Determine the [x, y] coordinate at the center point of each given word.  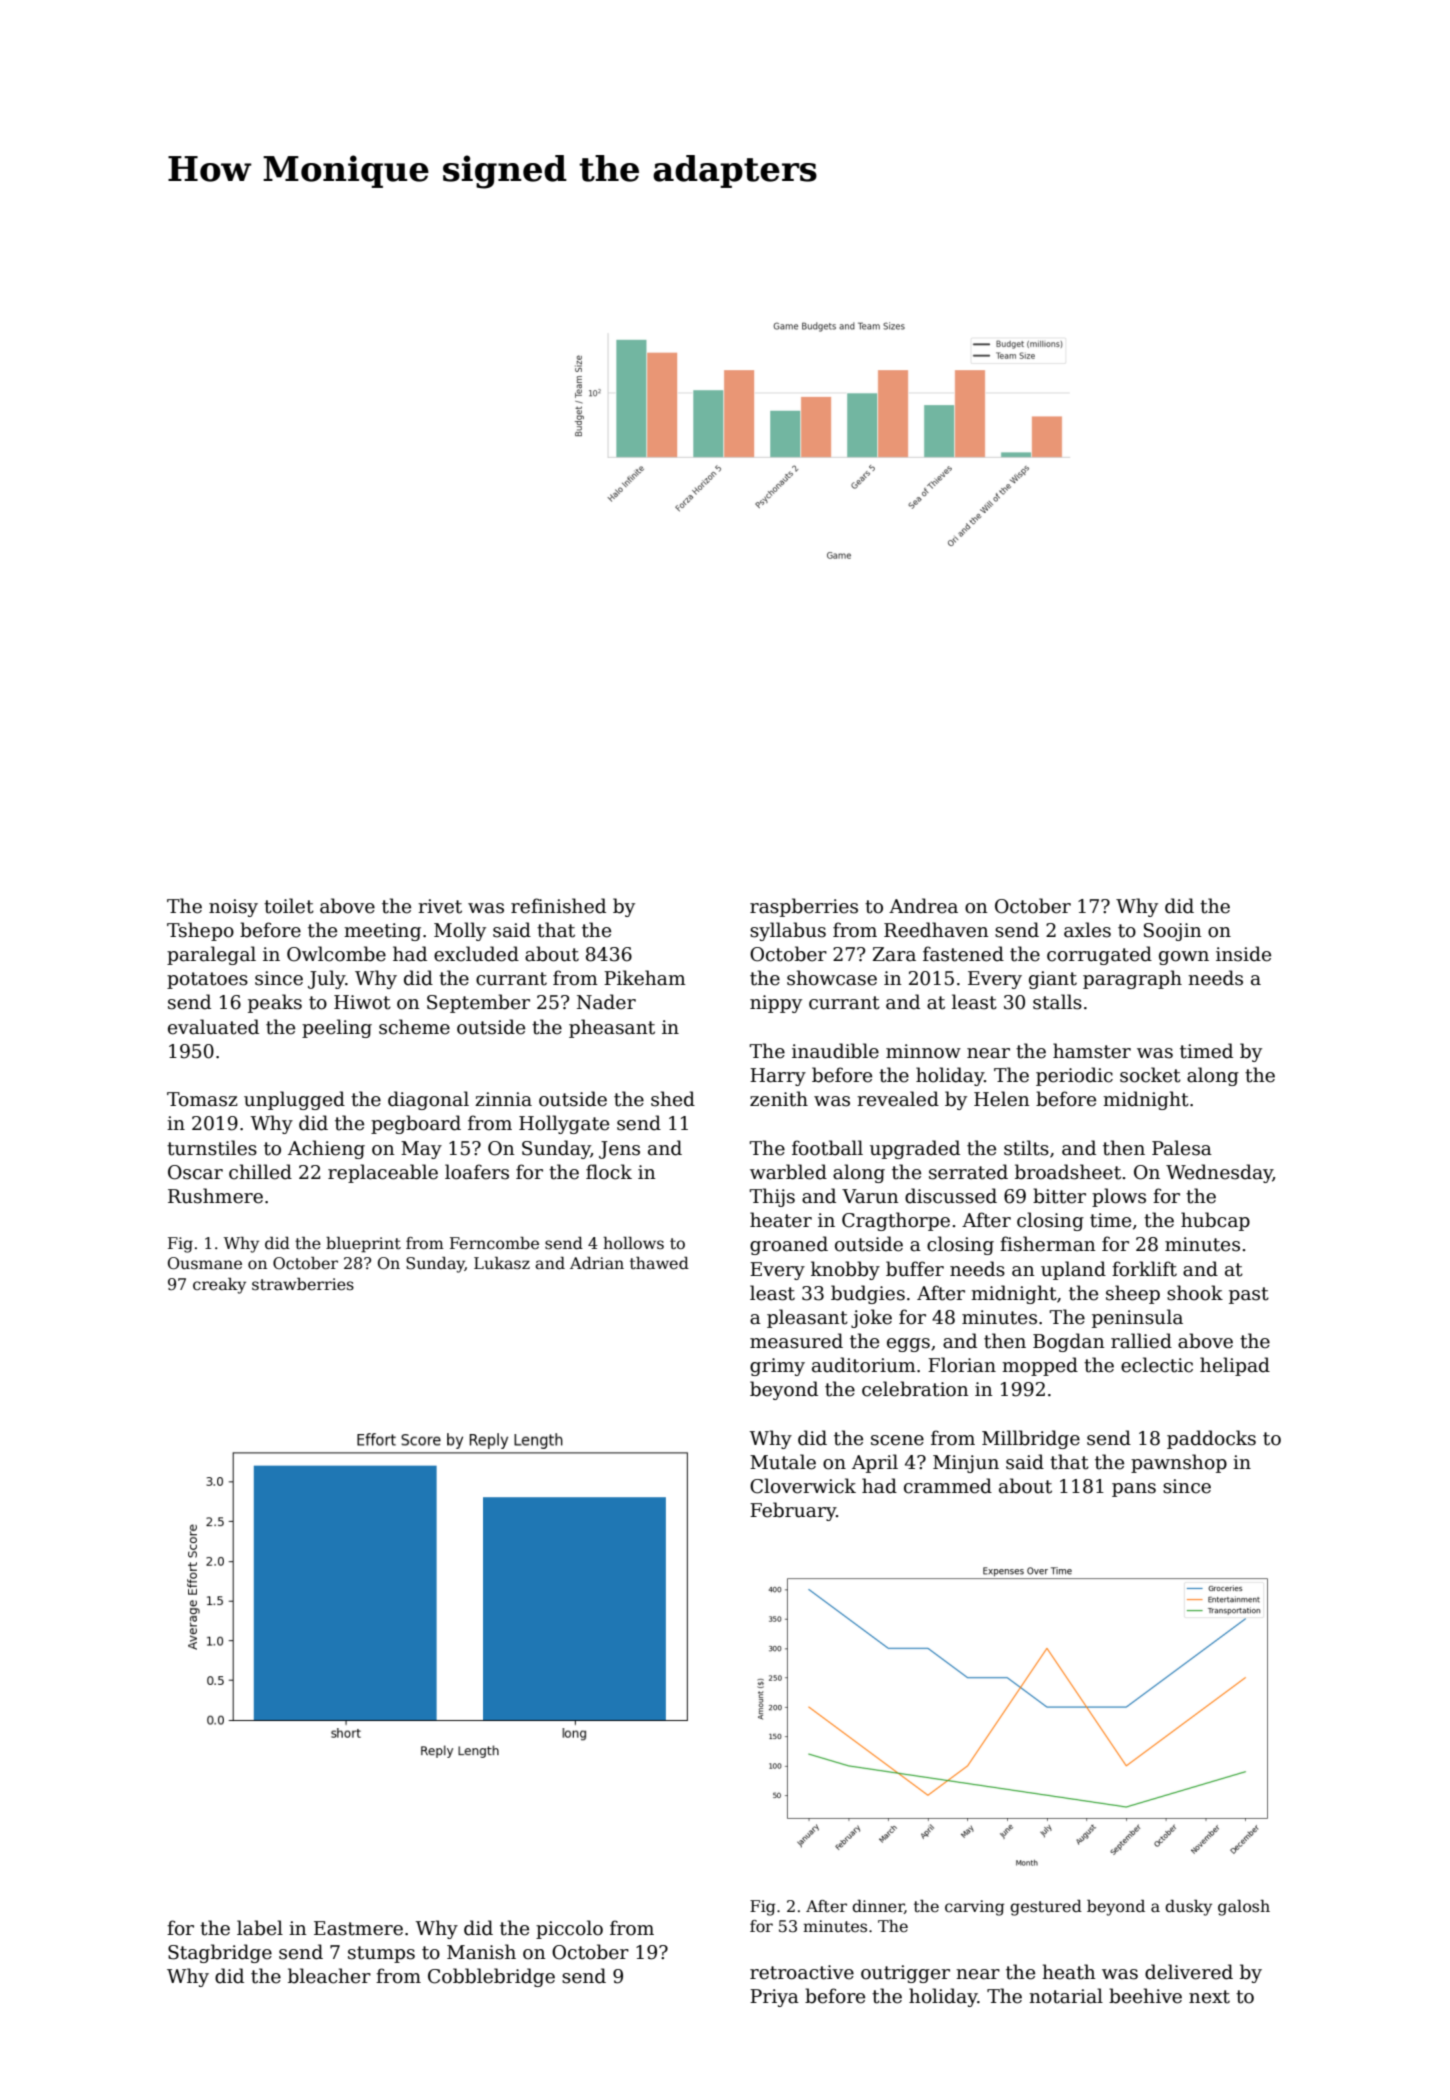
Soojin [1173, 932]
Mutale [783, 1462]
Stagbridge [220, 1953]
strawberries [303, 1284]
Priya [774, 1998]
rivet [440, 906]
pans [1134, 1490]
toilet [289, 906]
